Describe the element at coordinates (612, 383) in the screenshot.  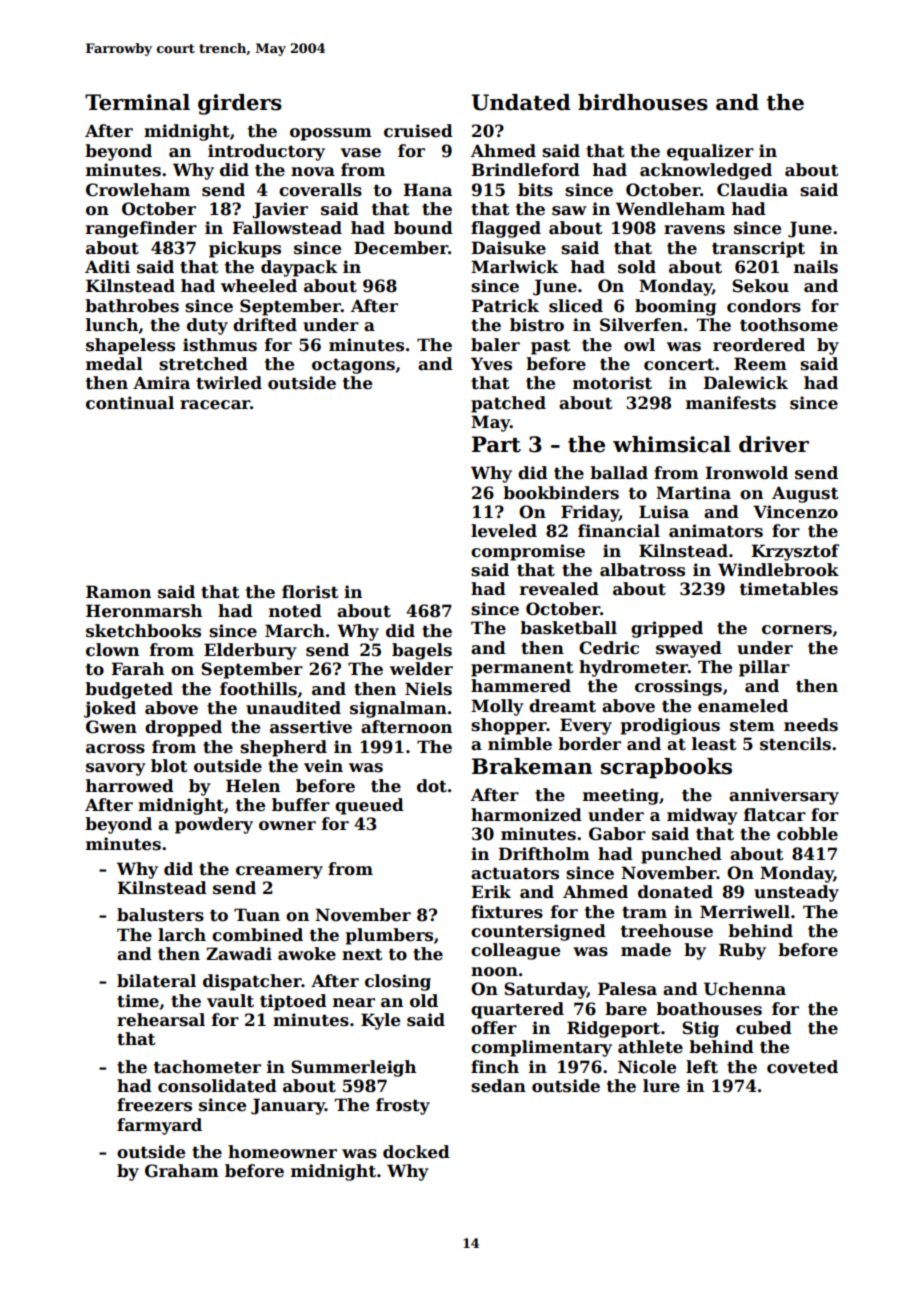
I see `motorist` at that location.
